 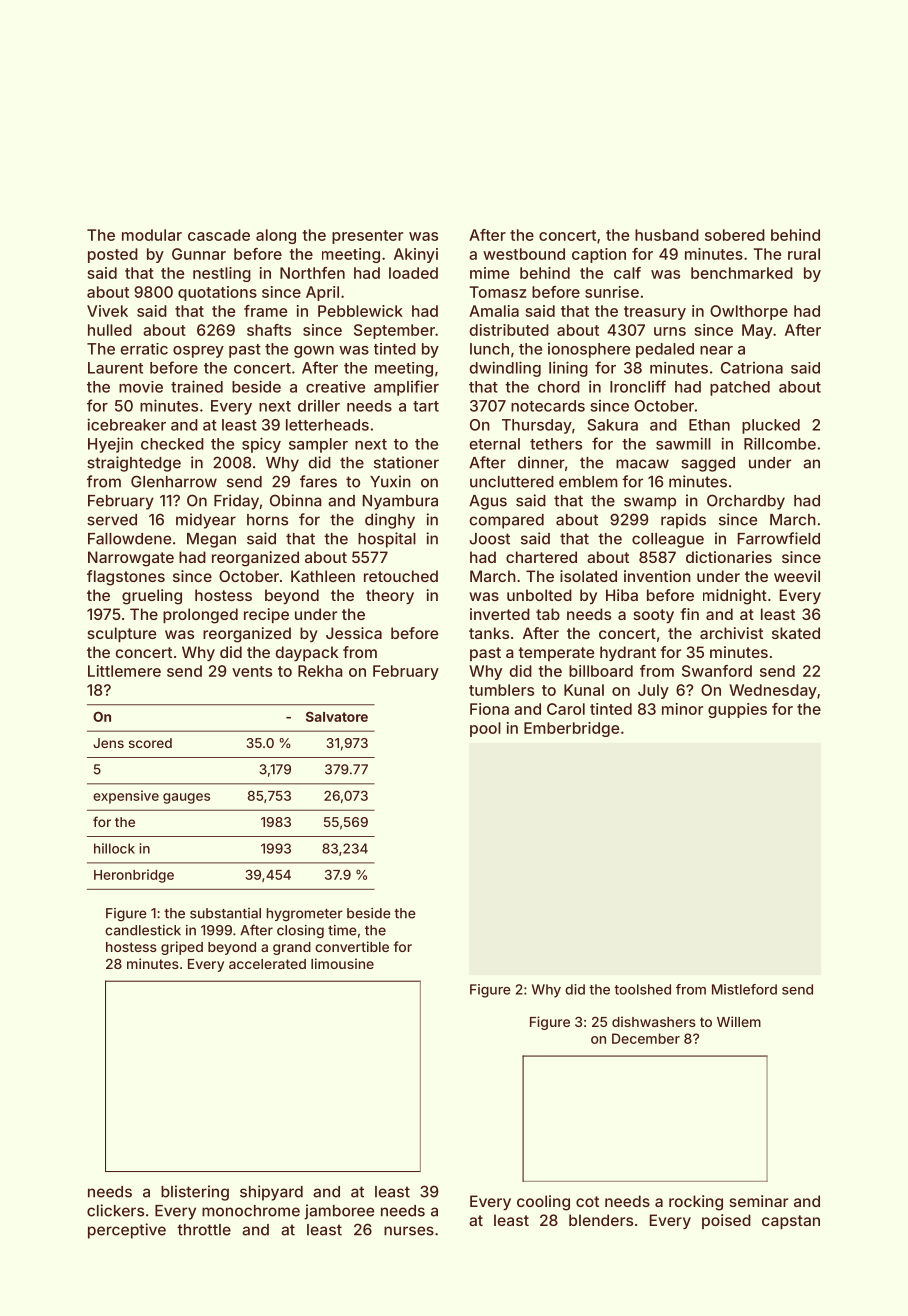 I want to click on throttle, so click(x=204, y=1230).
